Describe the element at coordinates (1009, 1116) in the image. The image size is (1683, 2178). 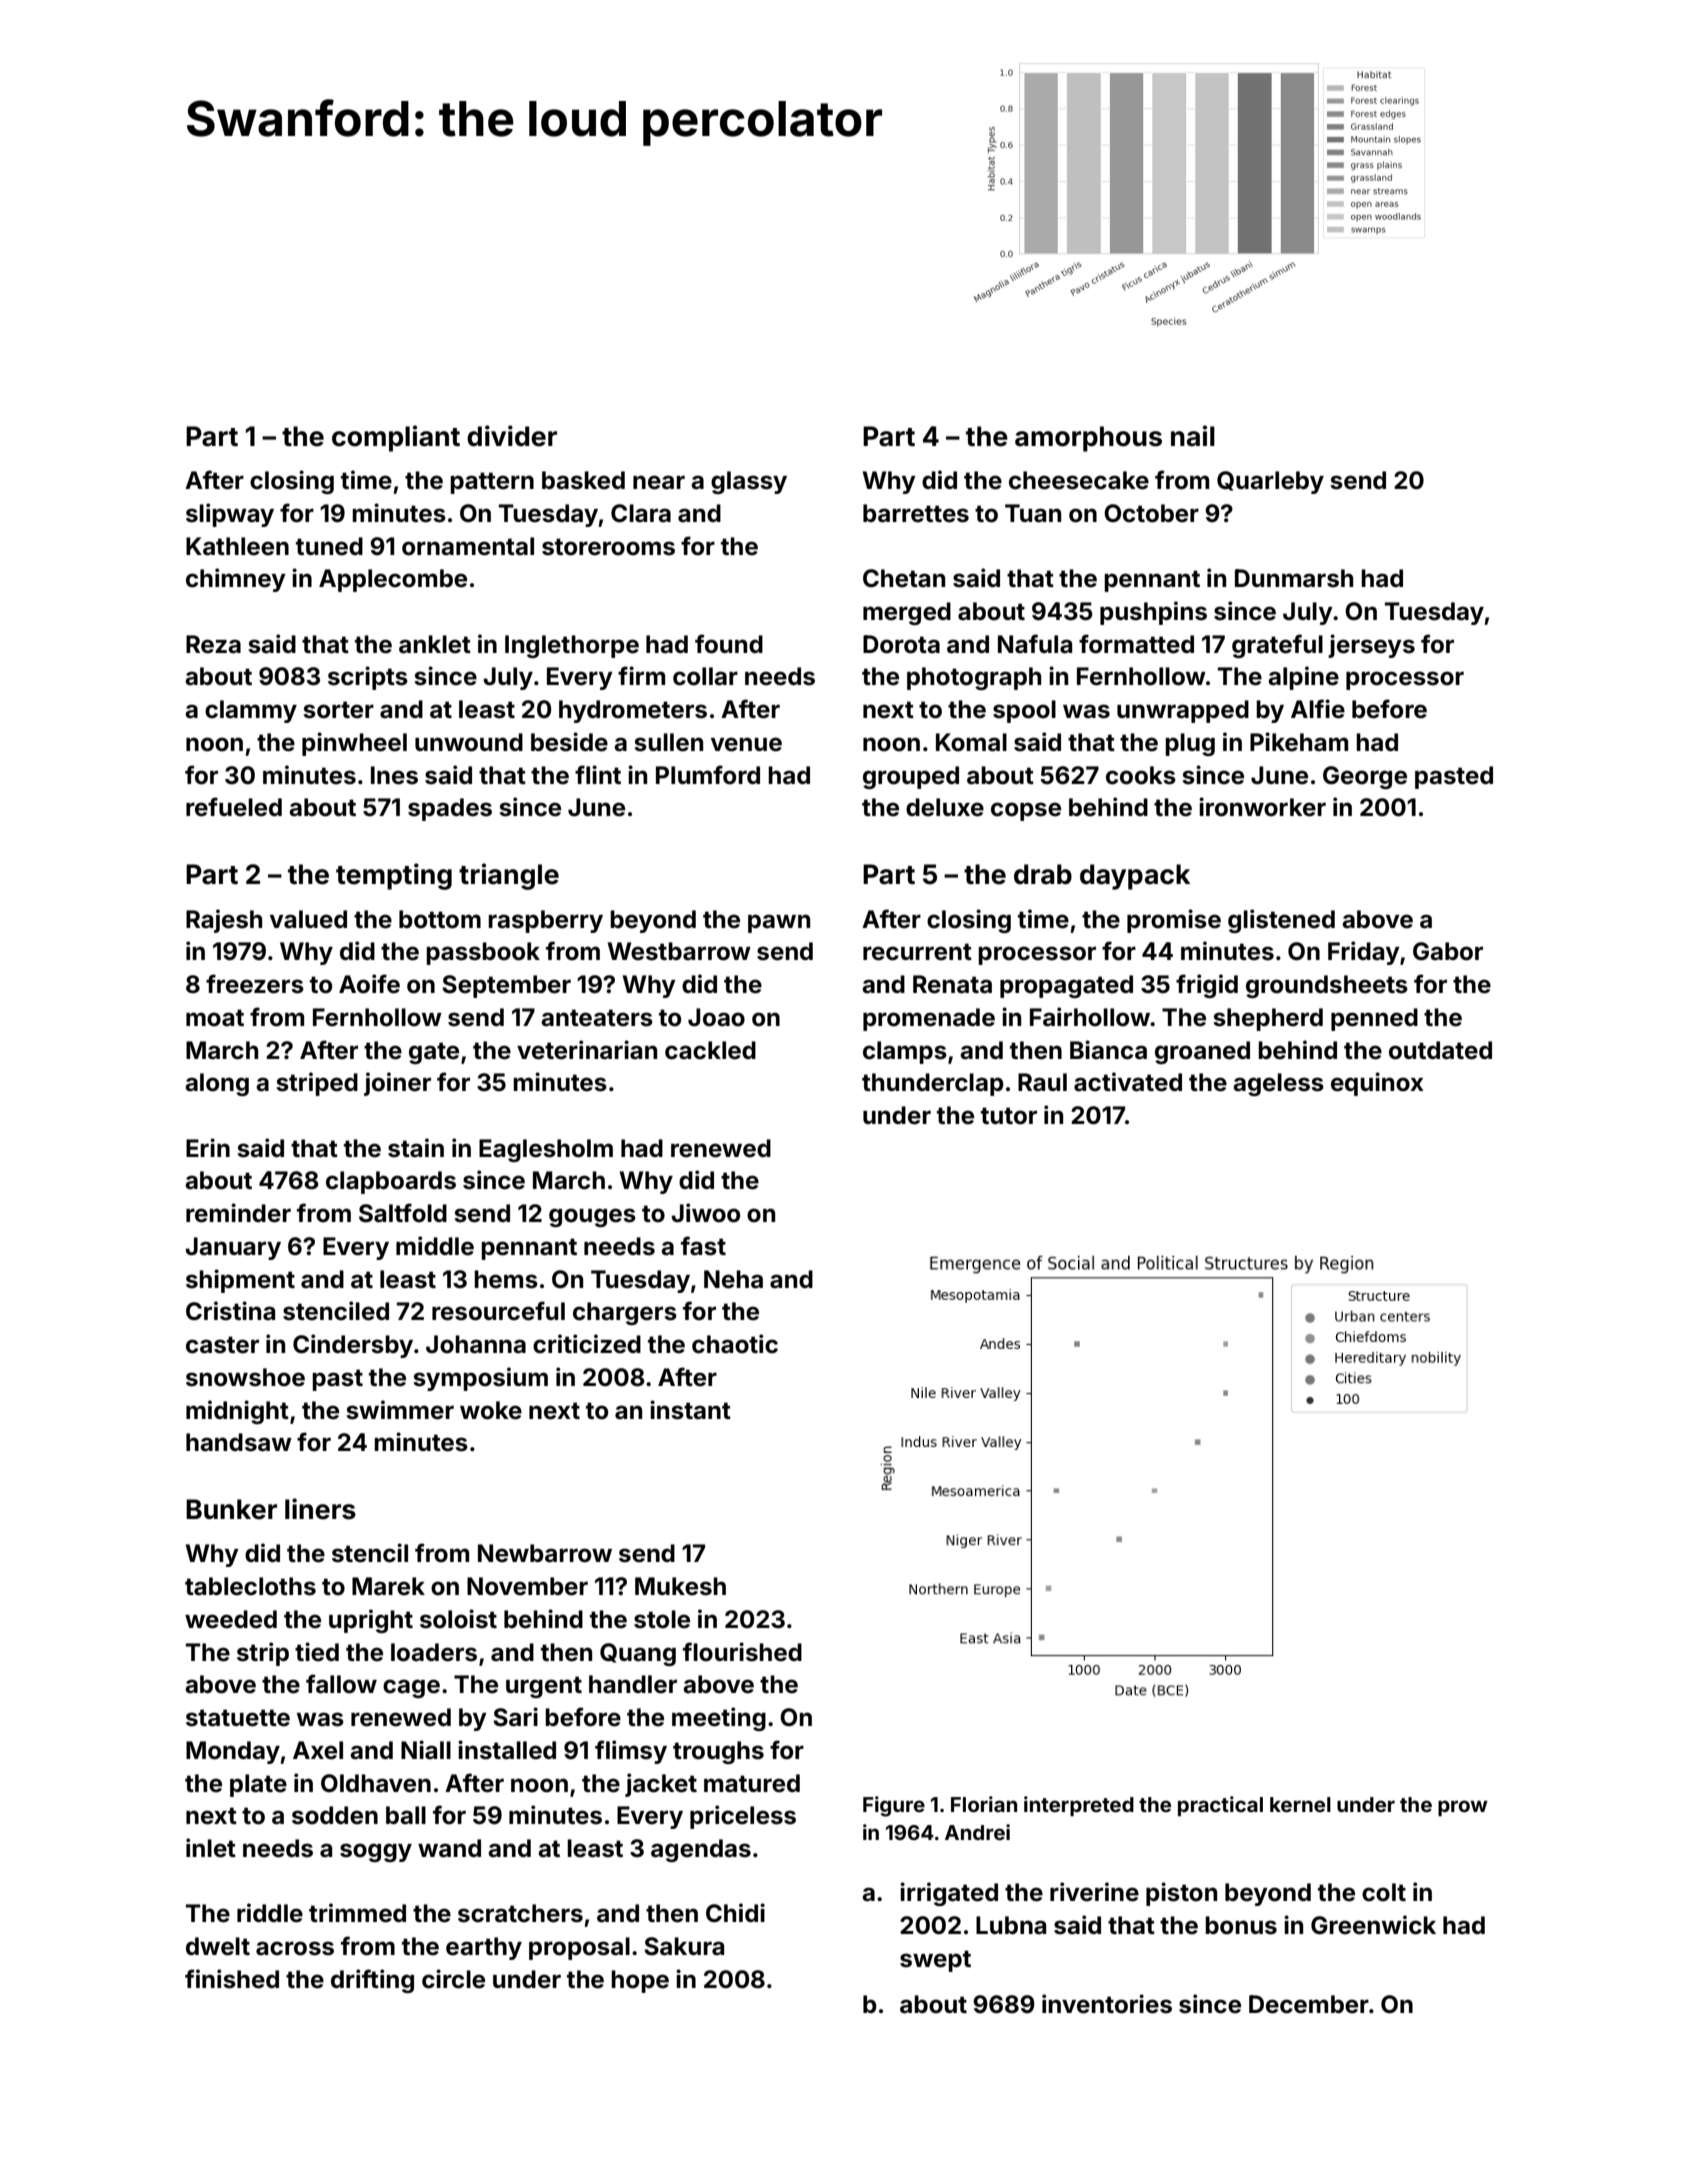
I see `tutor` at that location.
